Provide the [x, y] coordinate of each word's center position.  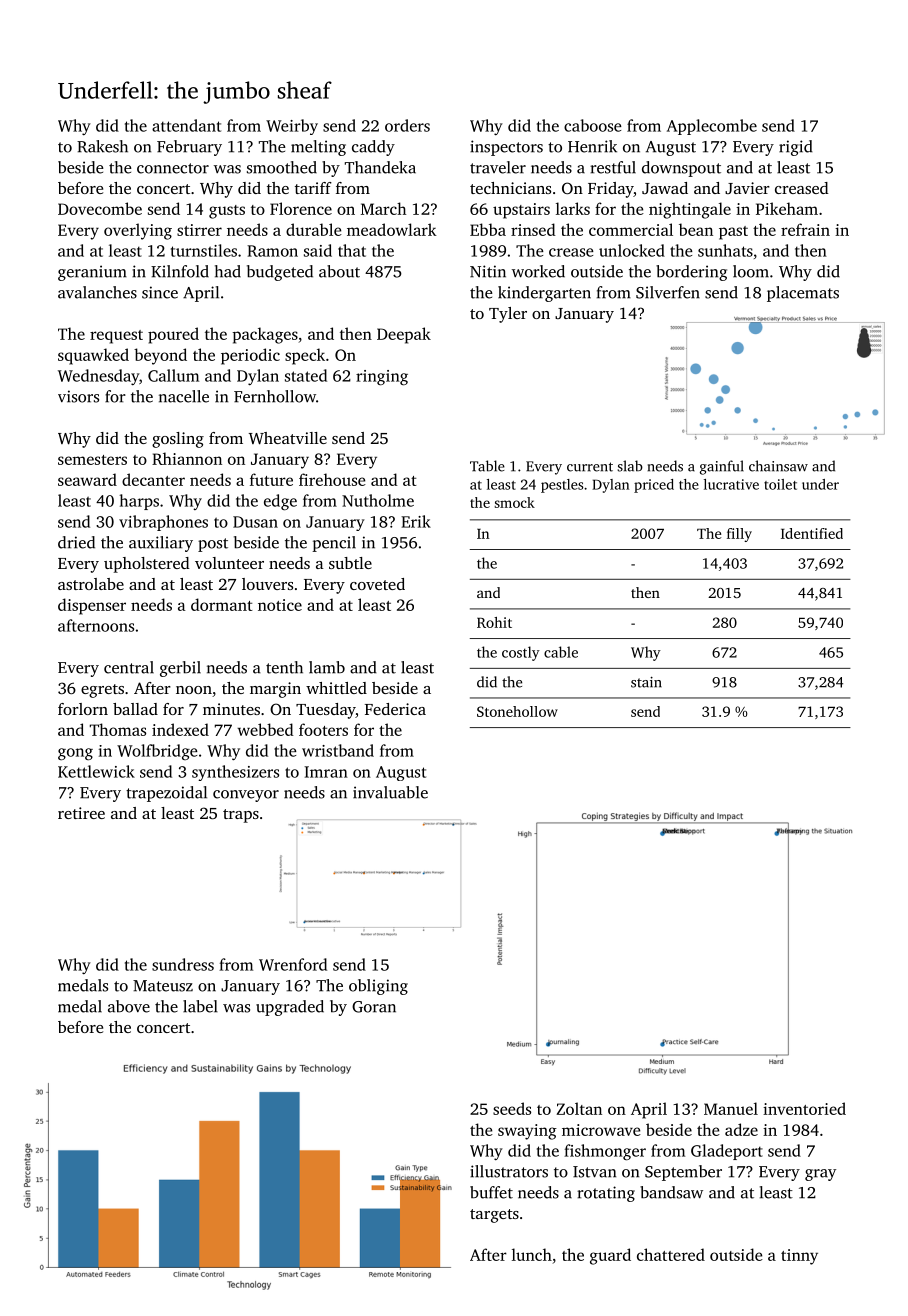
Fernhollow [275, 396]
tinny [799, 1257]
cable [561, 652]
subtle [350, 563]
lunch [532, 1254]
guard [610, 1256]
